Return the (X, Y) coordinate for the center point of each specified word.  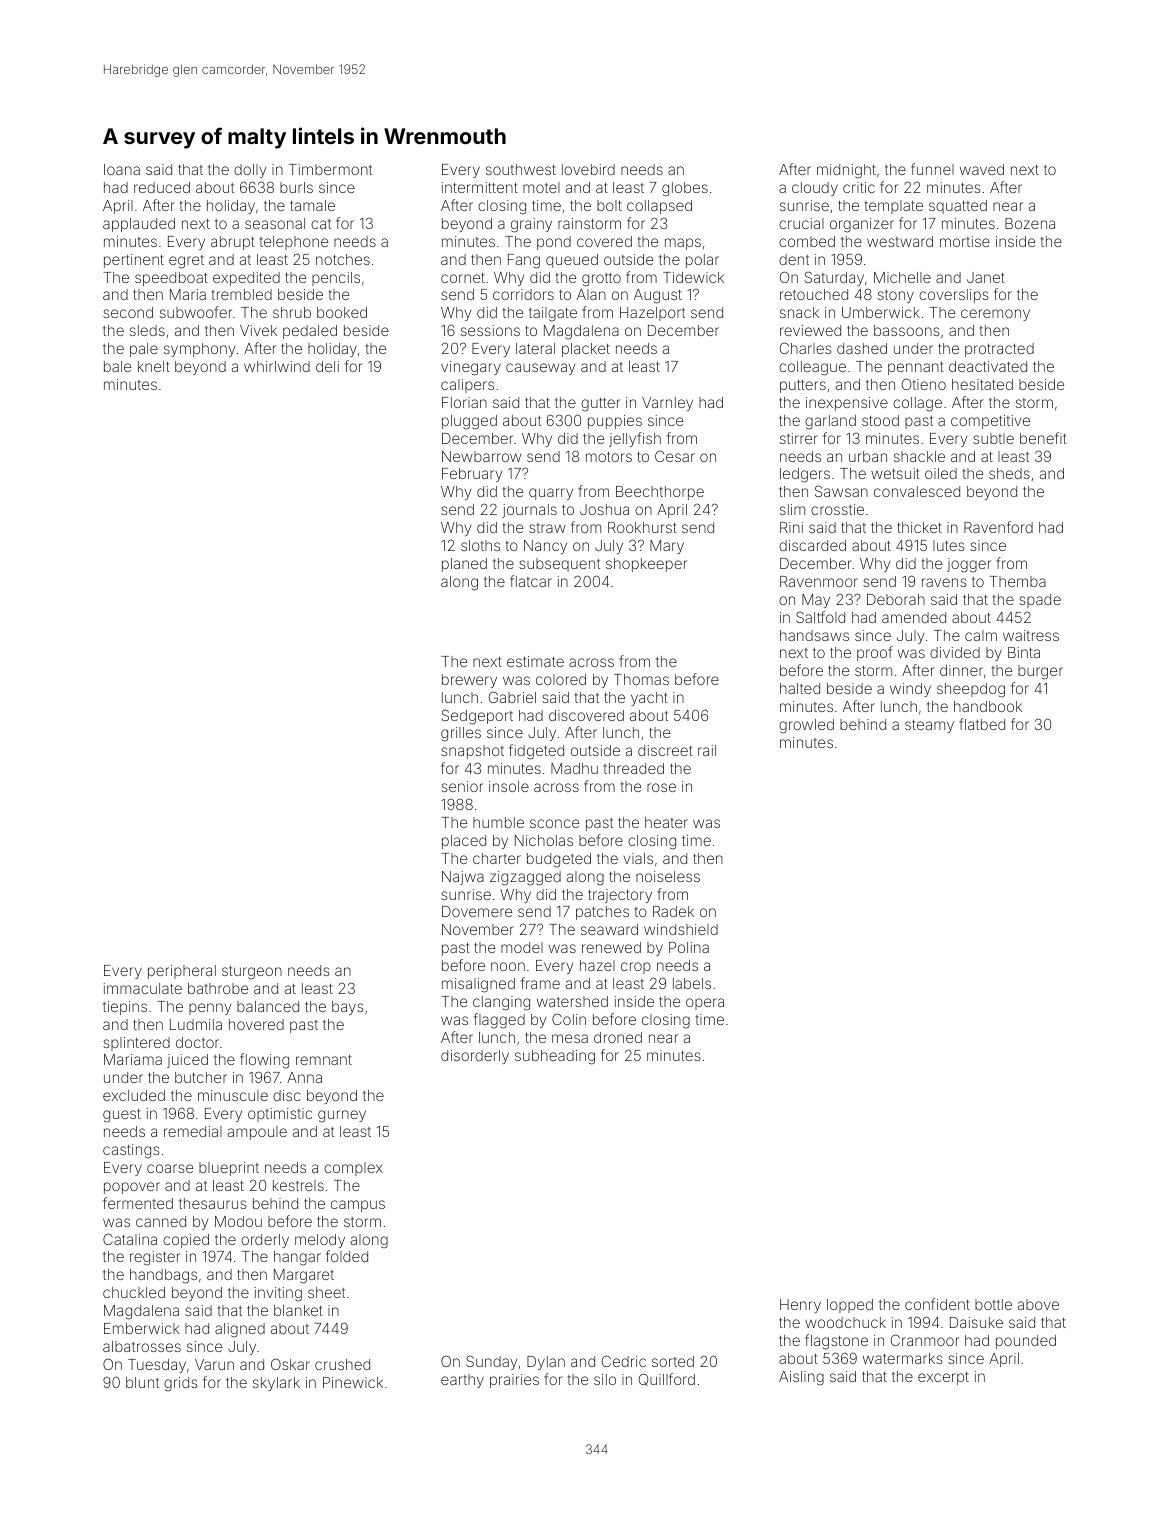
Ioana (122, 169)
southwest (521, 169)
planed (464, 565)
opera (705, 1004)
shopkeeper (646, 565)
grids (181, 1384)
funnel (932, 169)
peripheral (182, 972)
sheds (1009, 473)
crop (636, 968)
